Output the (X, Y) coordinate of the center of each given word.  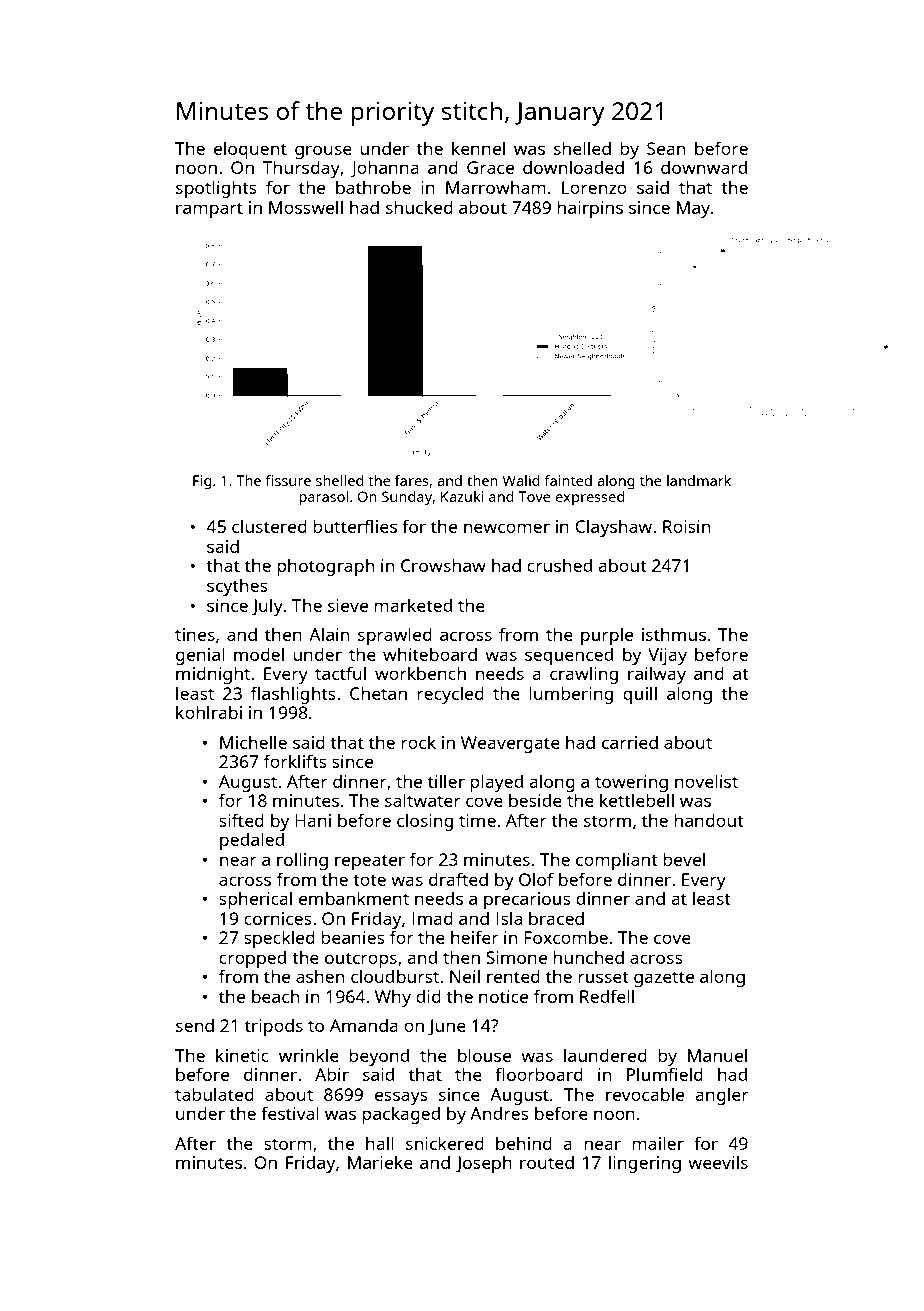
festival (290, 1113)
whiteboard (430, 654)
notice (503, 996)
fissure (288, 480)
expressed (589, 498)
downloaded (573, 167)
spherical (255, 900)
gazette (664, 979)
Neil (465, 976)
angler (722, 1096)
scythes (237, 587)
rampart (209, 210)
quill (640, 695)
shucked (419, 207)
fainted (568, 480)
